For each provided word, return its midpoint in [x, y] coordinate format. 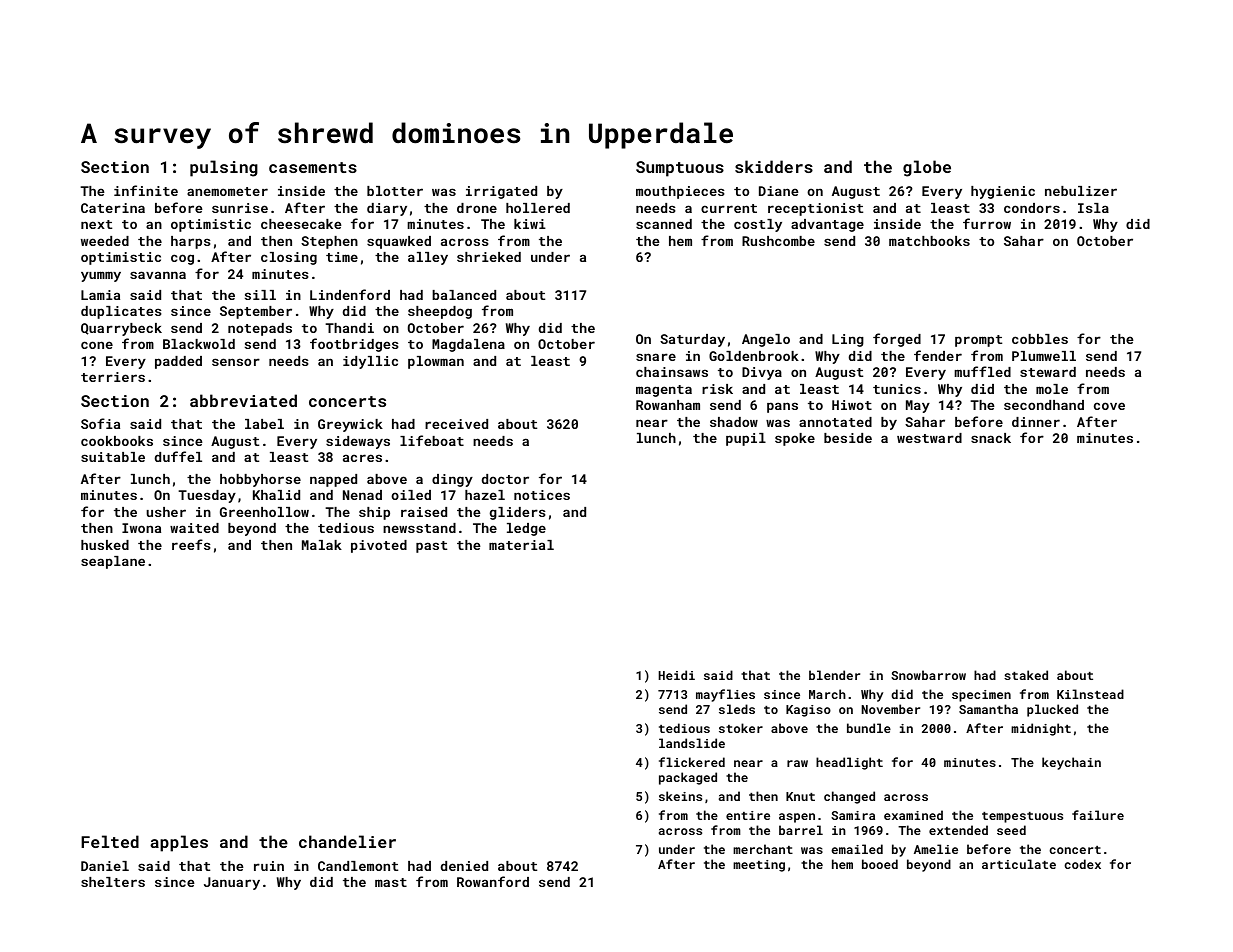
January [232, 883]
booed [880, 864]
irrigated [501, 192]
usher [166, 512]
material [521, 545]
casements [313, 167]
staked [1026, 675]
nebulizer [1081, 191]
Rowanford [493, 881]
